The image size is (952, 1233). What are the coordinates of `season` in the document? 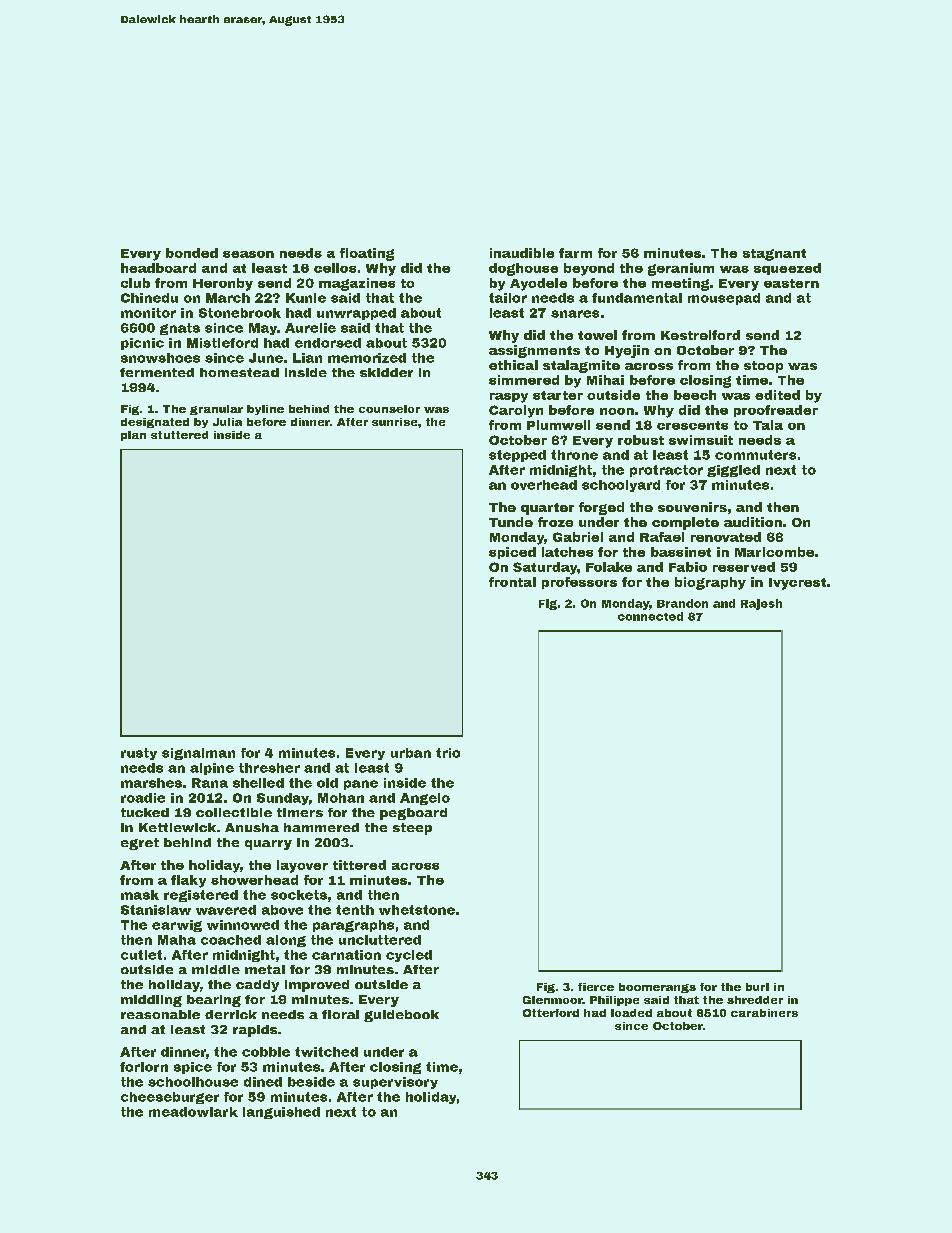 It's located at (248, 254).
